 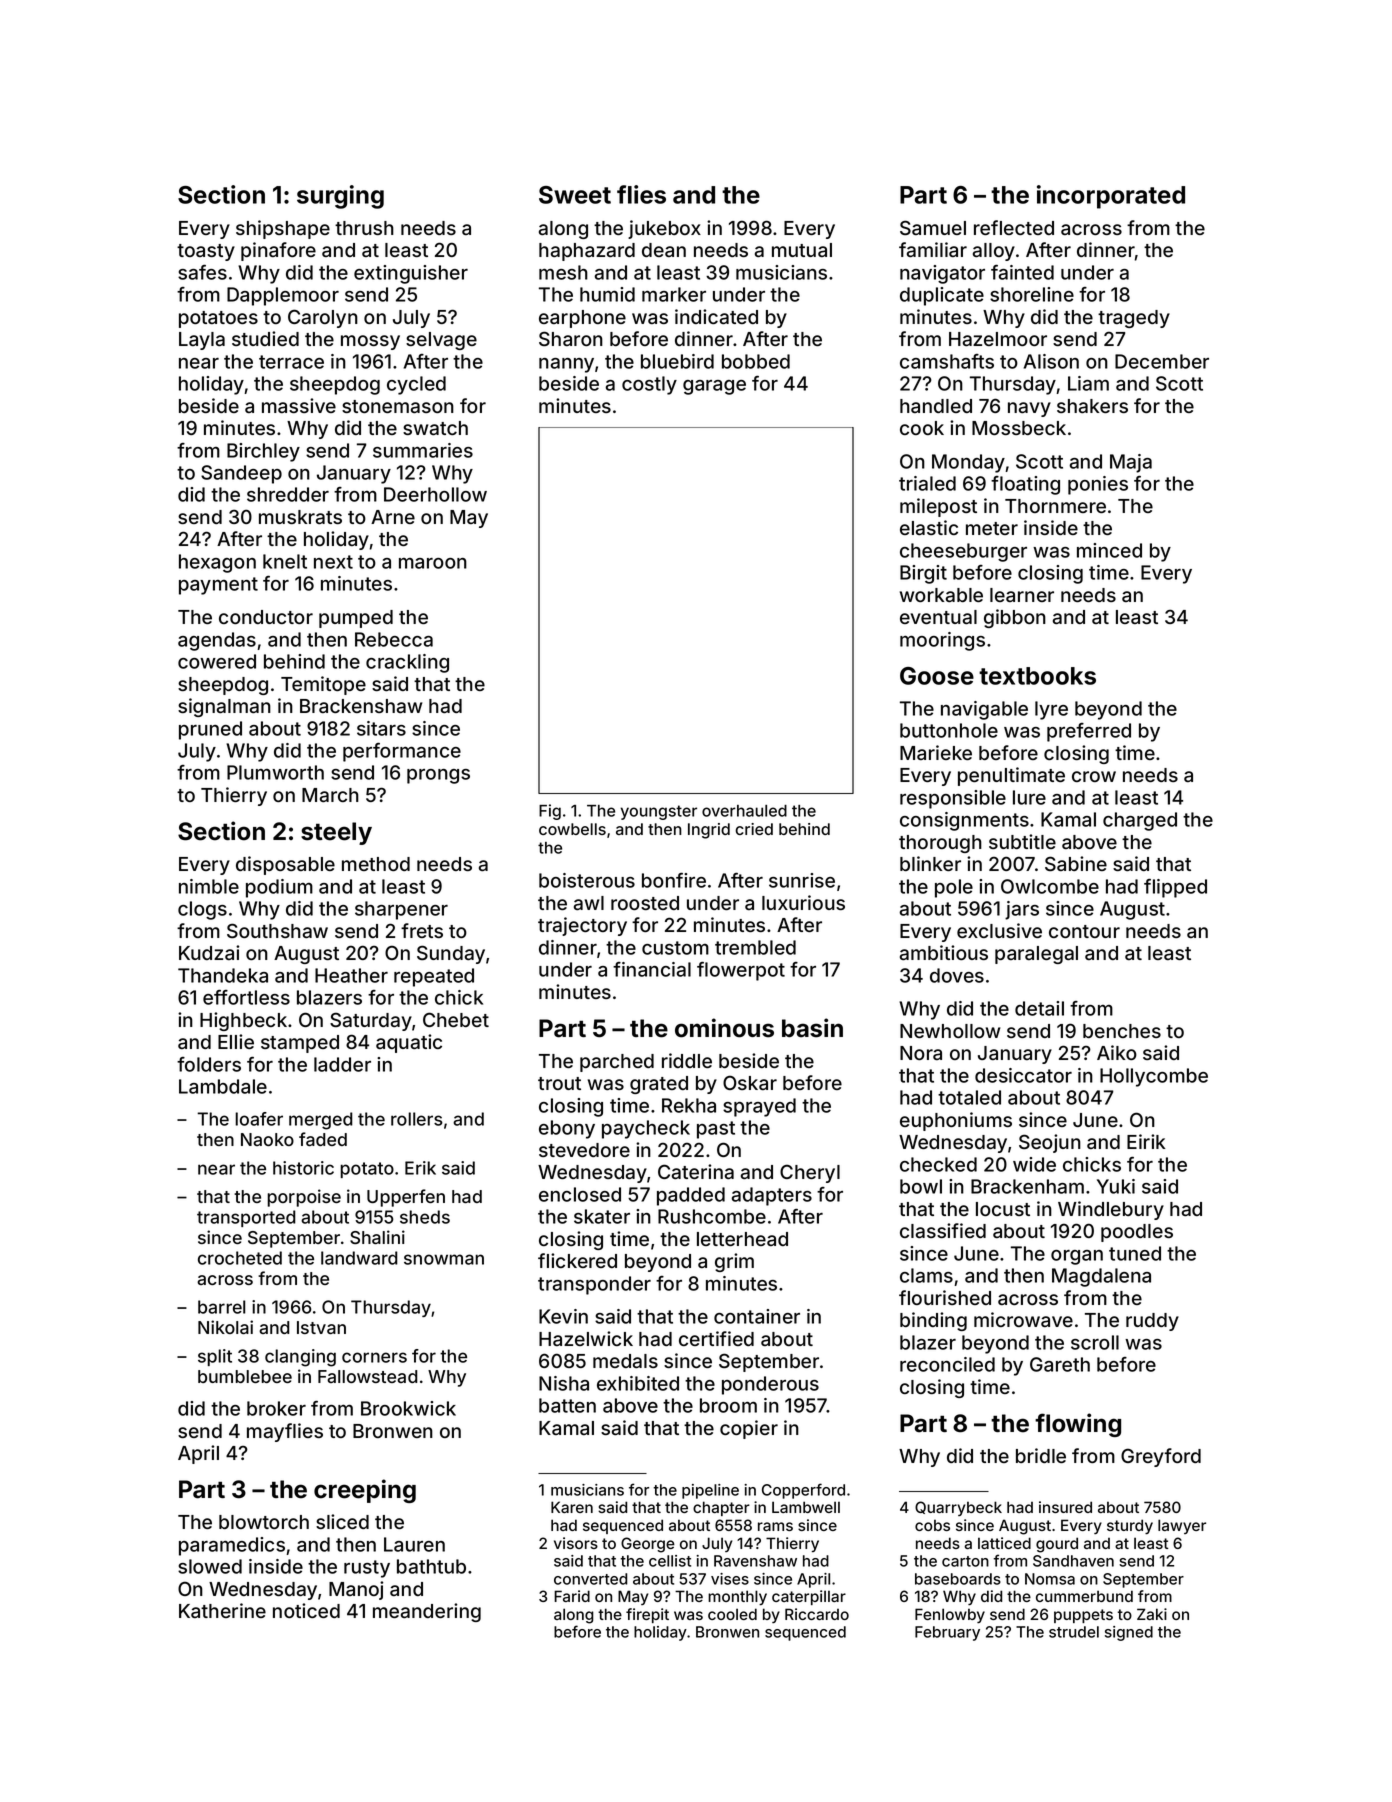 I want to click on Brackenshaw, so click(x=361, y=706).
